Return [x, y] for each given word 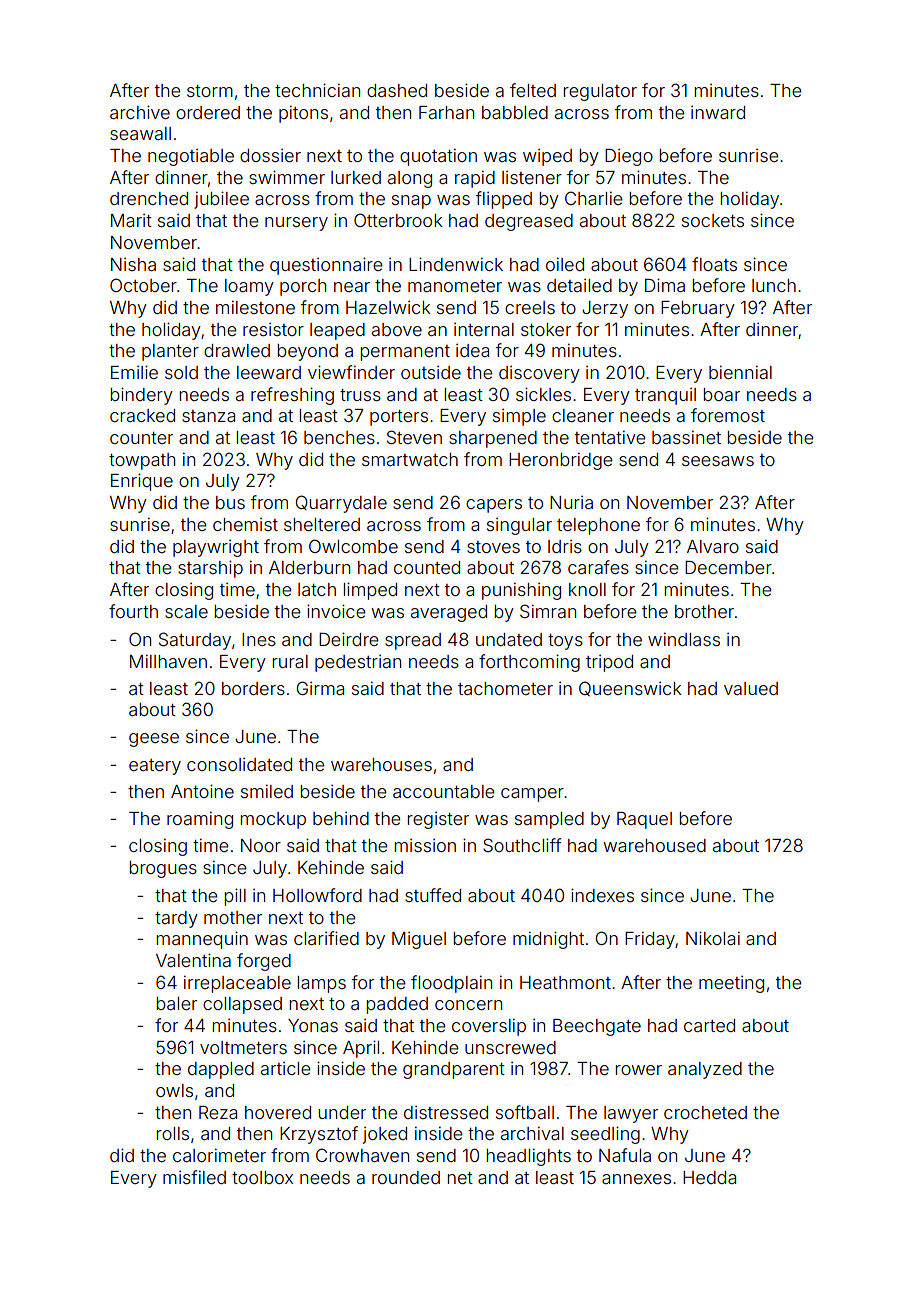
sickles [543, 394]
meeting [731, 984]
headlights [528, 1157]
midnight [548, 940]
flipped [504, 200]
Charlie [594, 198]
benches [339, 437]
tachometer [505, 688]
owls [174, 1090]
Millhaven [168, 661]
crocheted [705, 1112]
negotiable [191, 157]
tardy [176, 919]
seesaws [718, 461]
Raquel [644, 820]
